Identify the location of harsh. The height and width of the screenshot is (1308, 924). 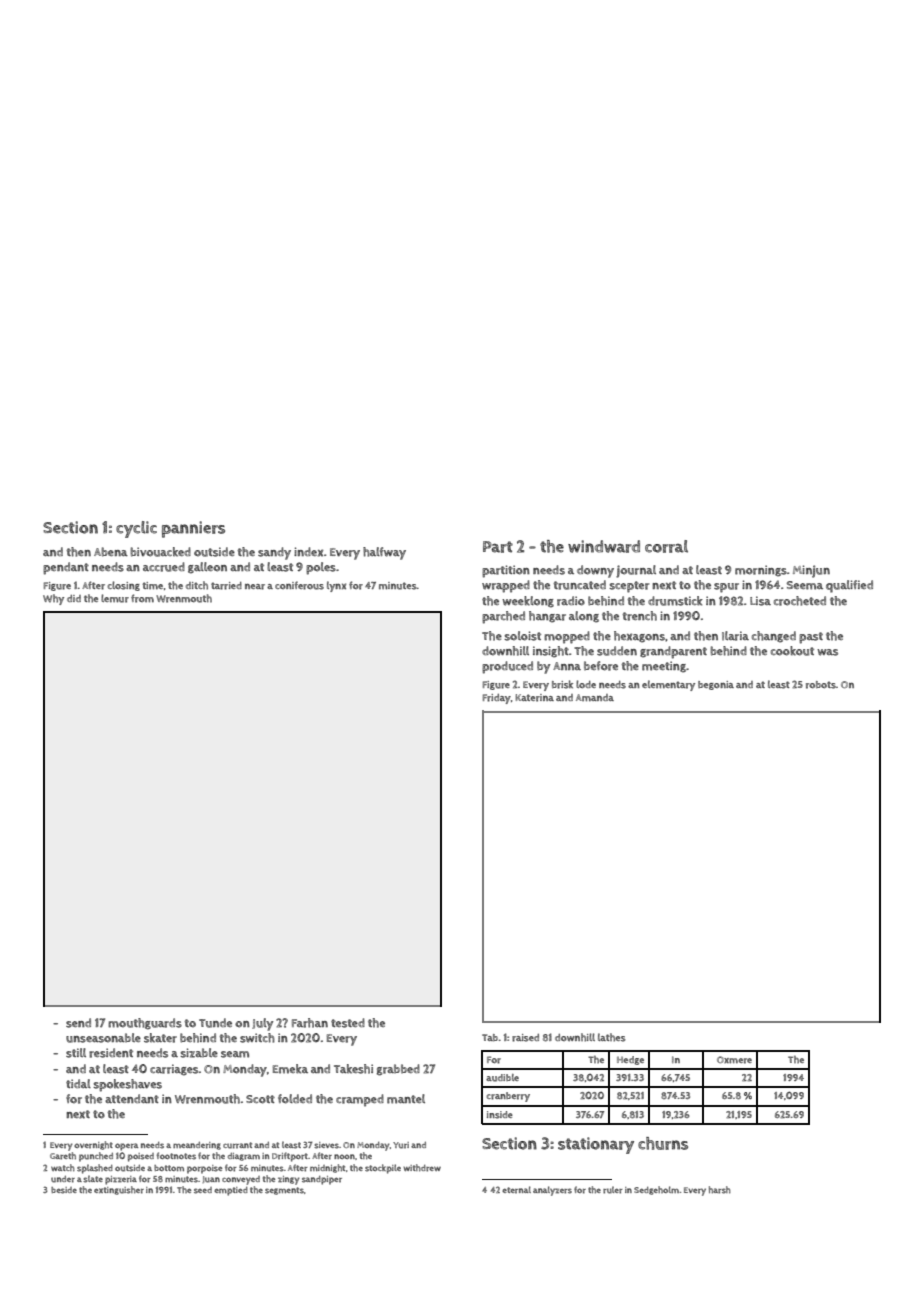
(720, 1190).
